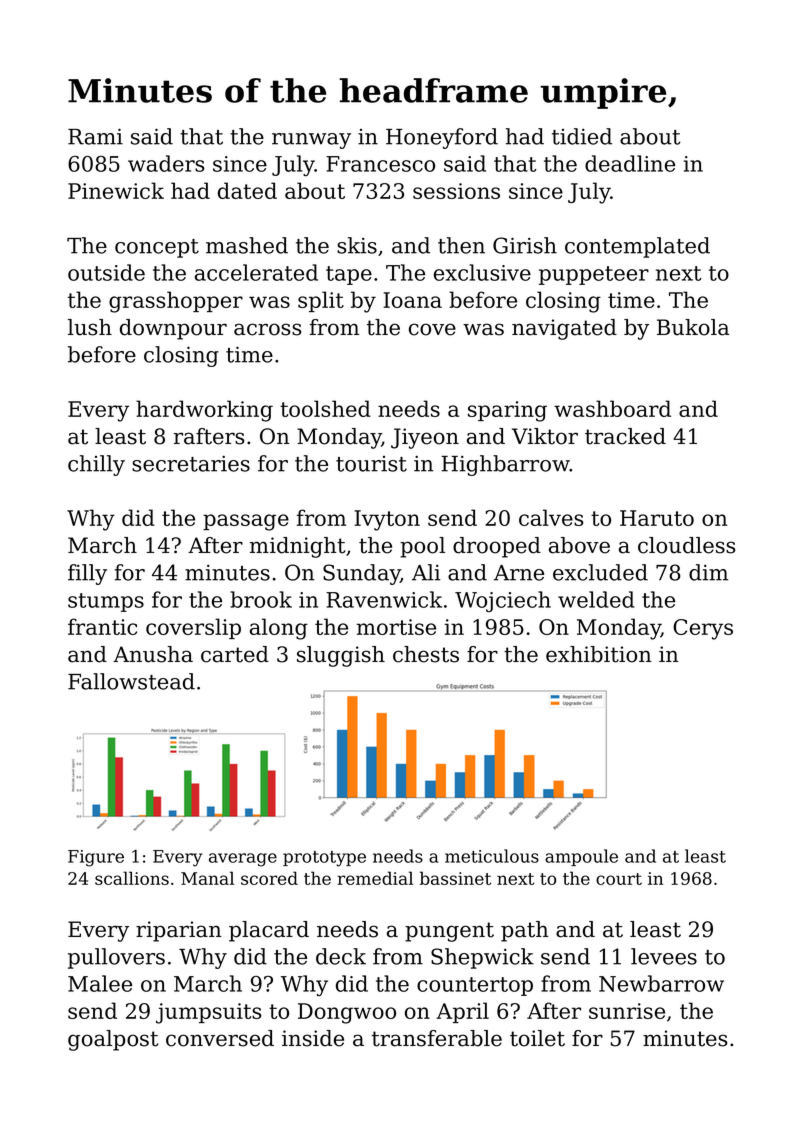 The width and height of the screenshot is (806, 1143). I want to click on countertop, so click(475, 986).
